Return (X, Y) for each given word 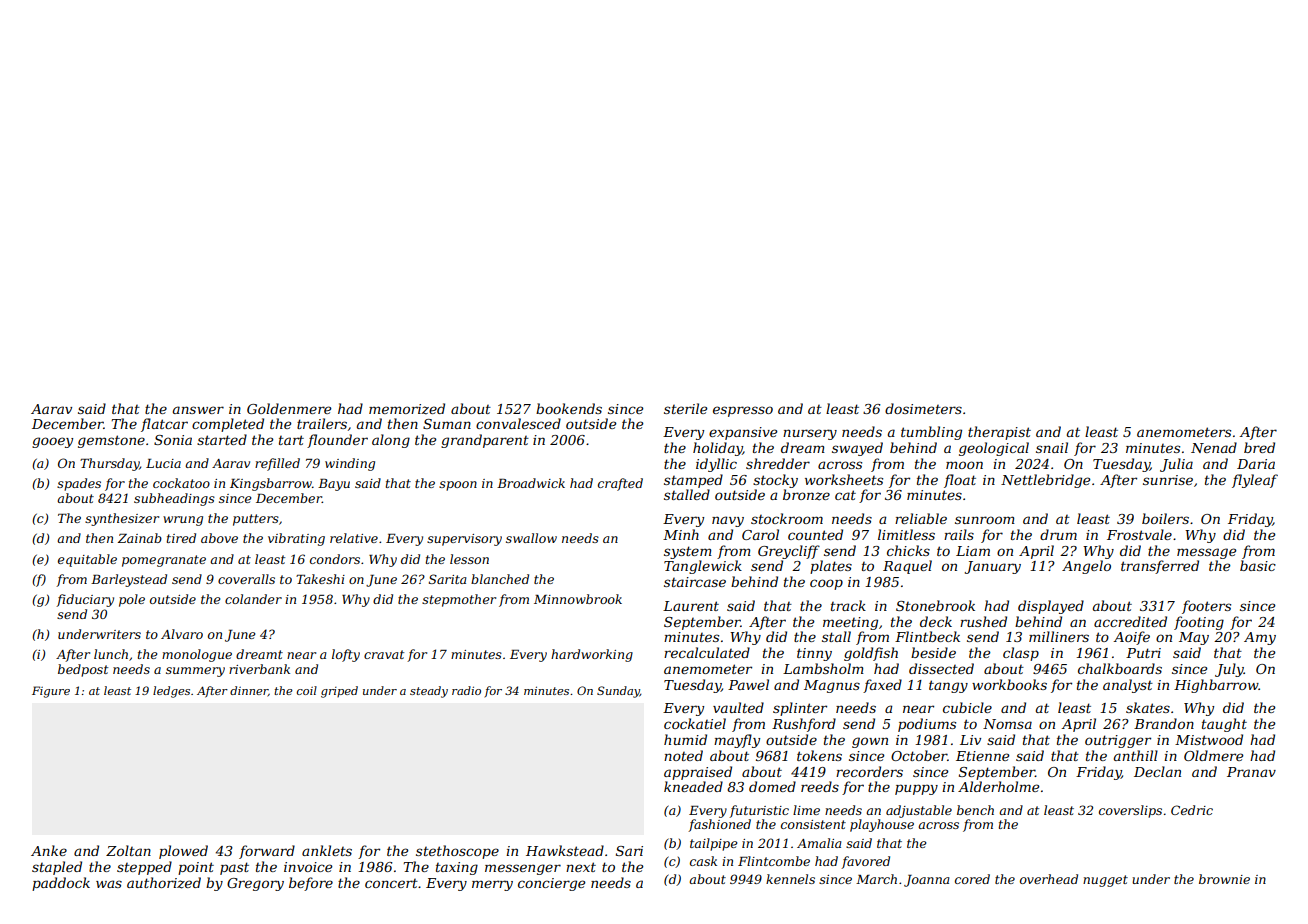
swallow (531, 538)
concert (391, 883)
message (1206, 553)
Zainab (140, 538)
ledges (171, 692)
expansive (743, 433)
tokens (819, 755)
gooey (52, 442)
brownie (1224, 879)
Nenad (1214, 447)
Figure (51, 692)
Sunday (618, 692)
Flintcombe (774, 861)
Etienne (982, 756)
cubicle (967, 707)
